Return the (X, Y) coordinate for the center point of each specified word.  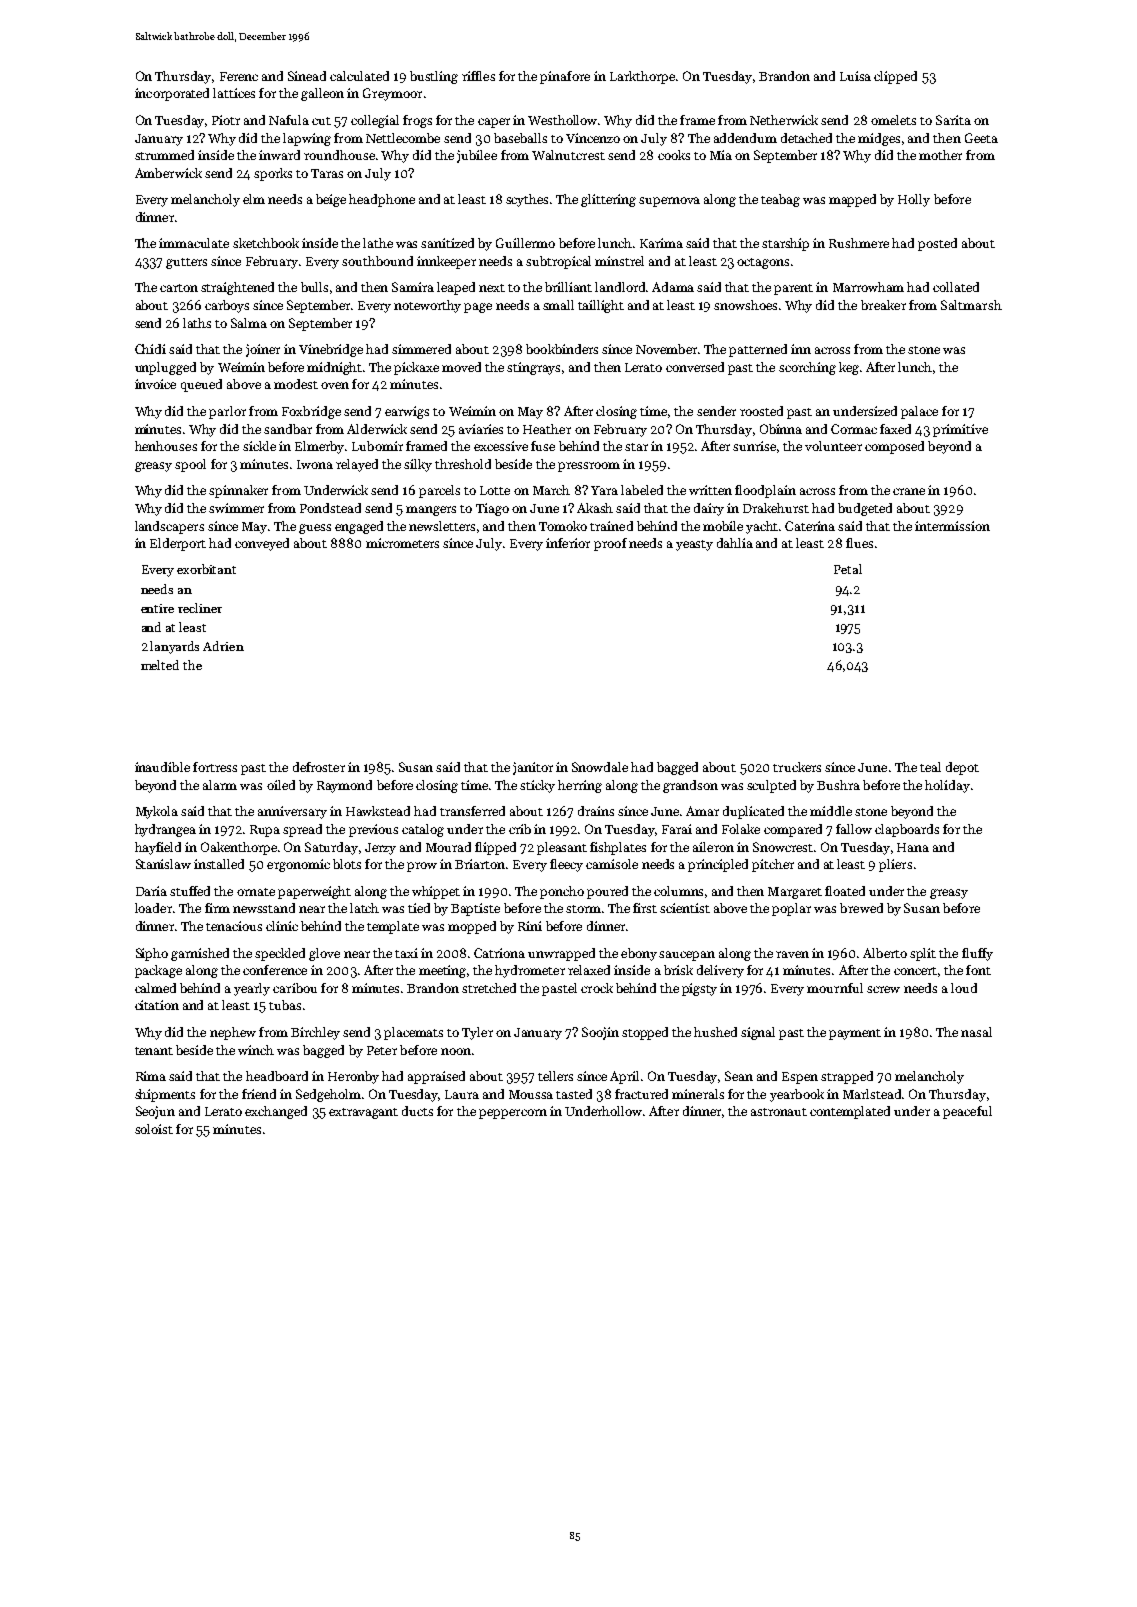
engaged (359, 527)
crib (520, 829)
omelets (893, 120)
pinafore (565, 77)
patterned (758, 350)
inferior (568, 543)
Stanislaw (163, 864)
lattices (234, 93)
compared (793, 830)
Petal (848, 569)
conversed (695, 367)
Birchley (315, 1033)
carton (179, 288)
